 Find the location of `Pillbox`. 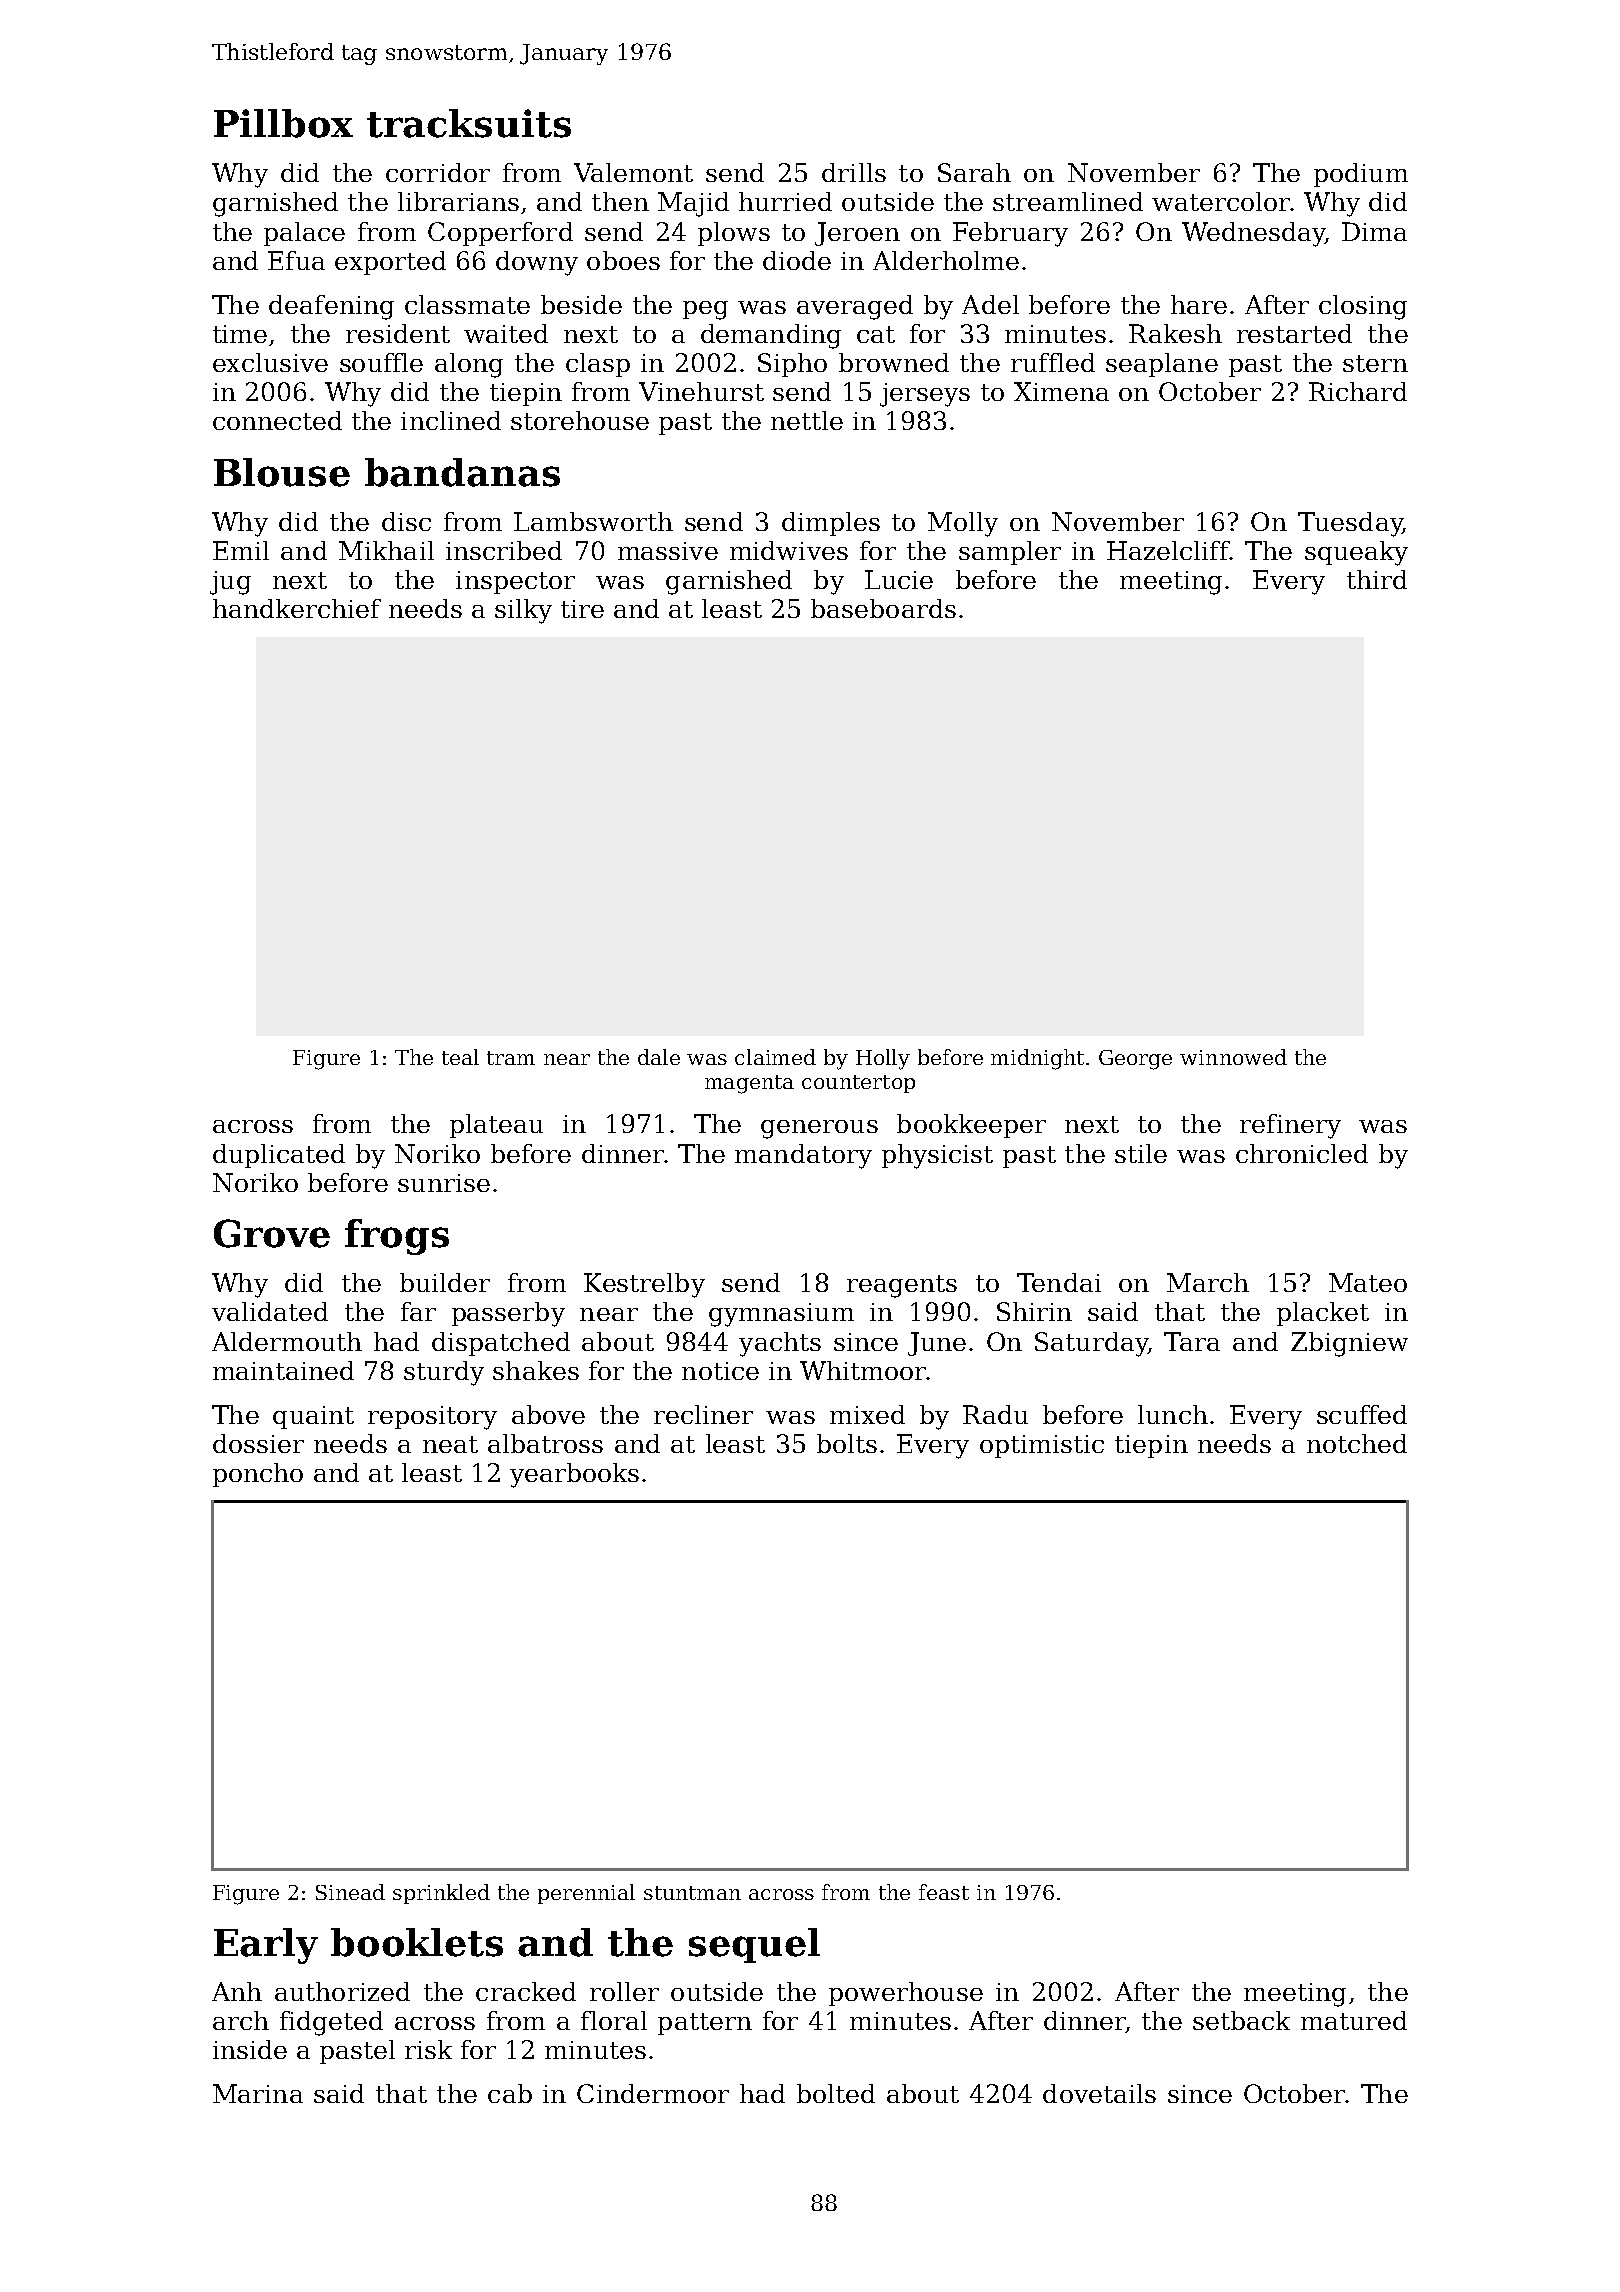

Pillbox is located at coordinates (283, 123).
